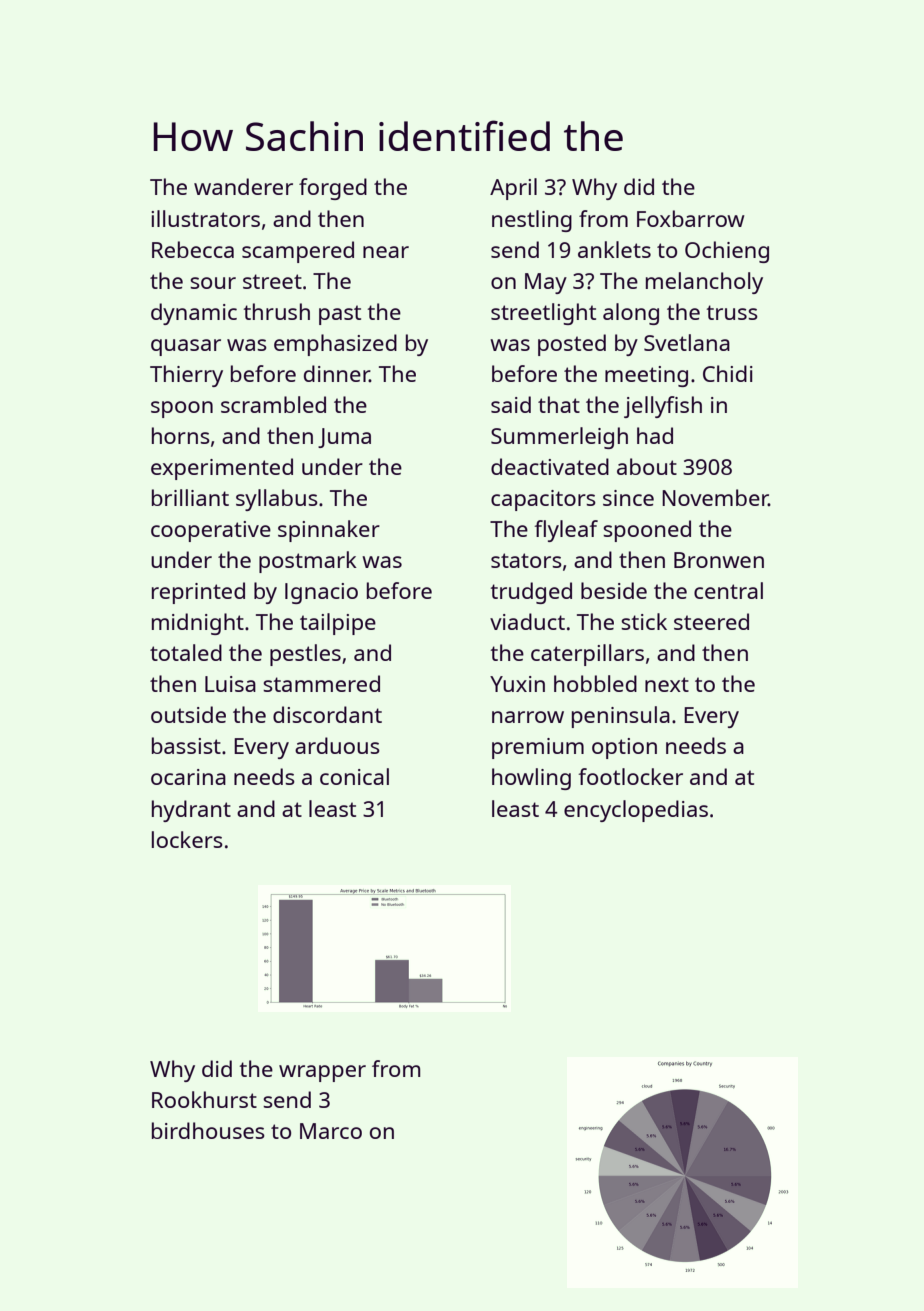 The image size is (924, 1311). I want to click on lockers, so click(187, 839).
